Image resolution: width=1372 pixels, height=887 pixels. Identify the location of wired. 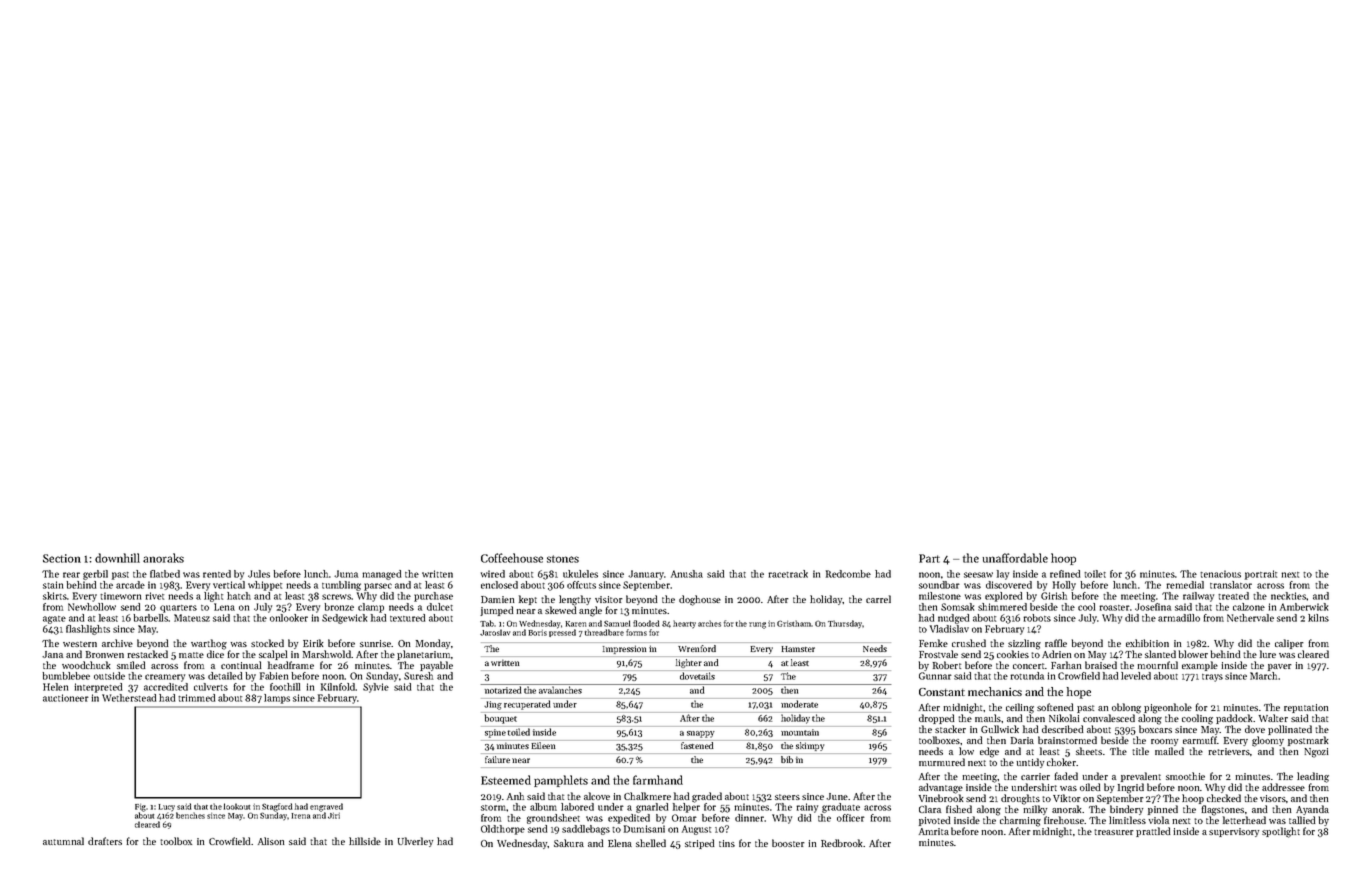
(493, 574).
